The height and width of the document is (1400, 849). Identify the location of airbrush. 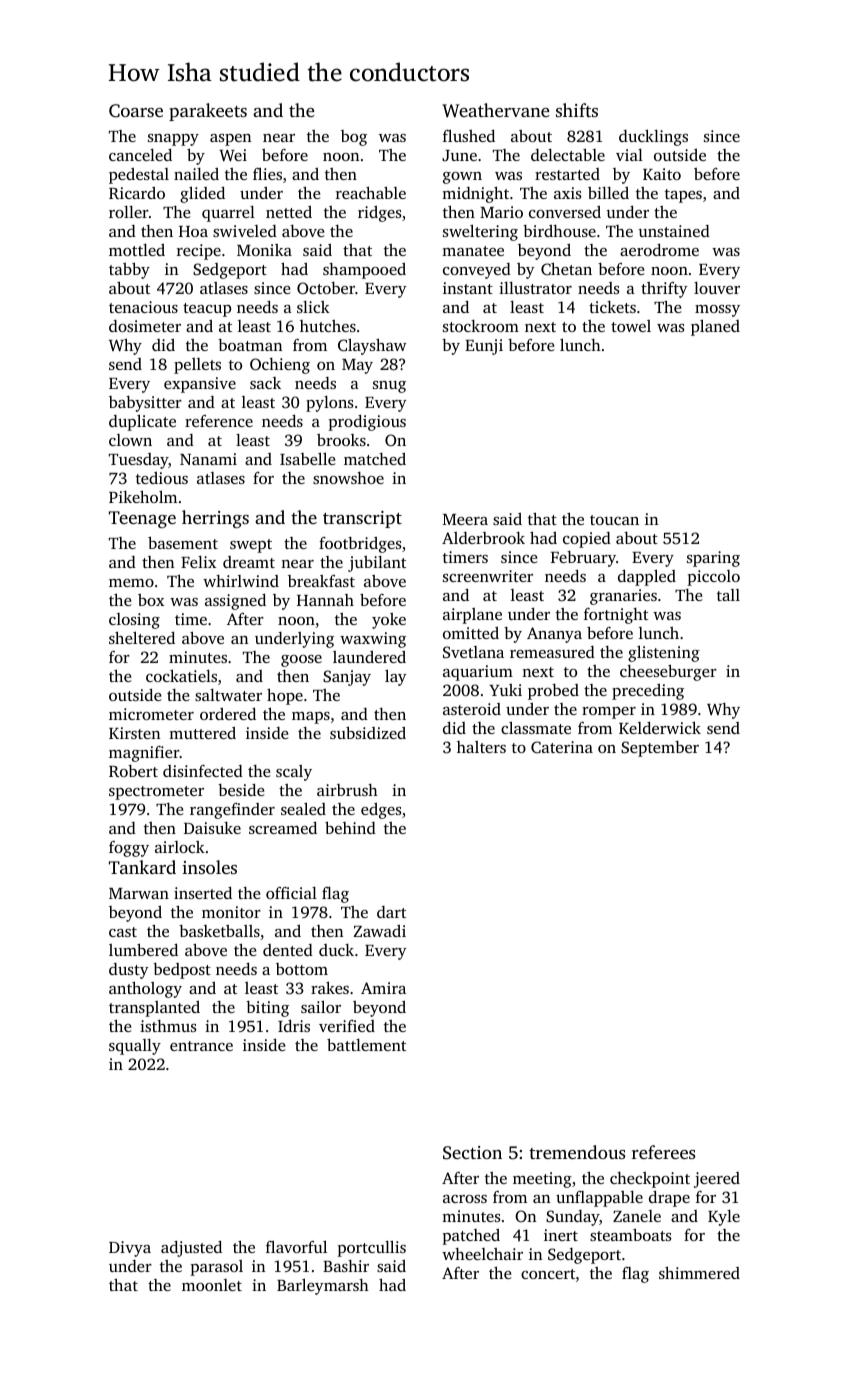
(347, 790).
